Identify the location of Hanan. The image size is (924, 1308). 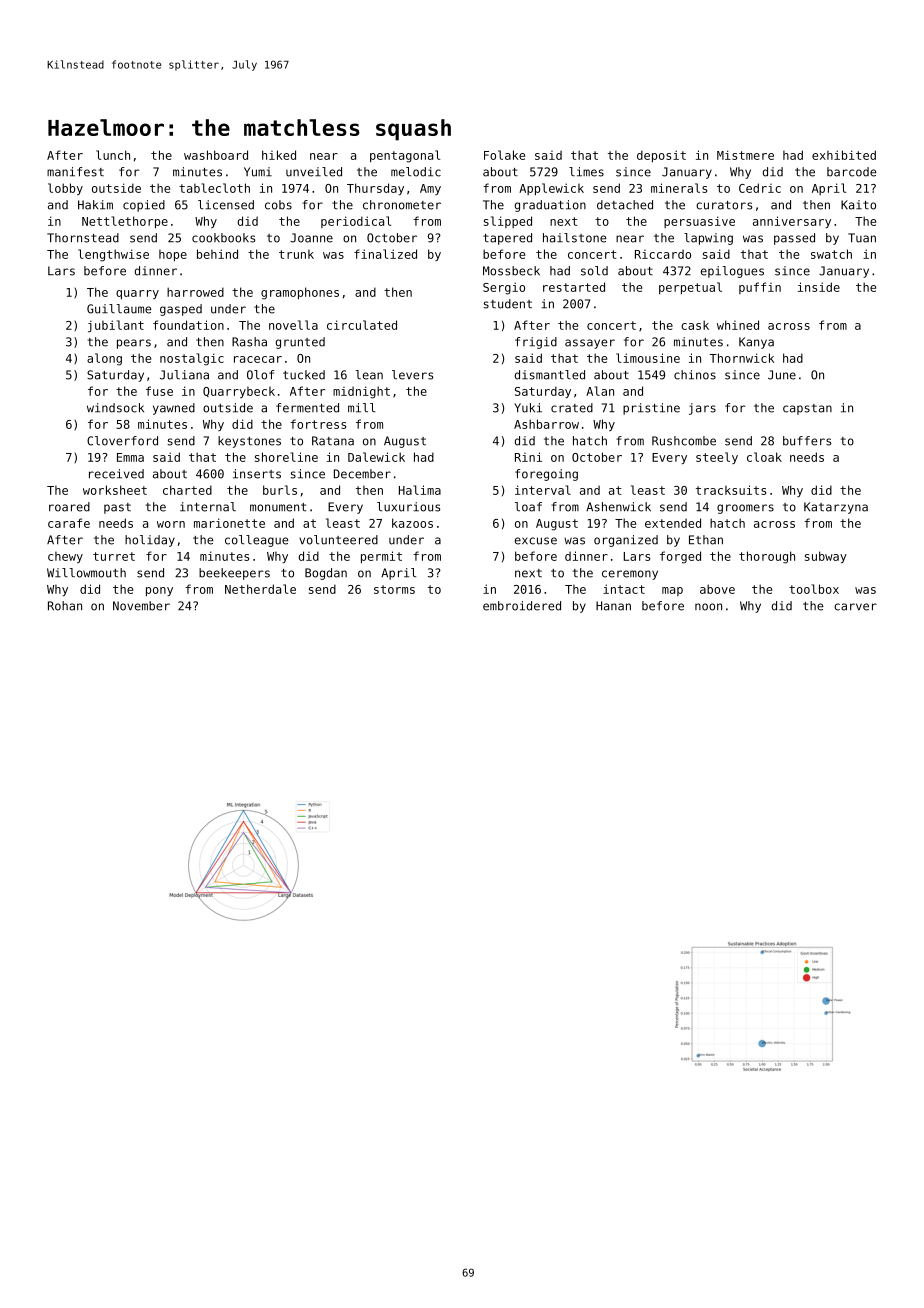
(613, 606).
